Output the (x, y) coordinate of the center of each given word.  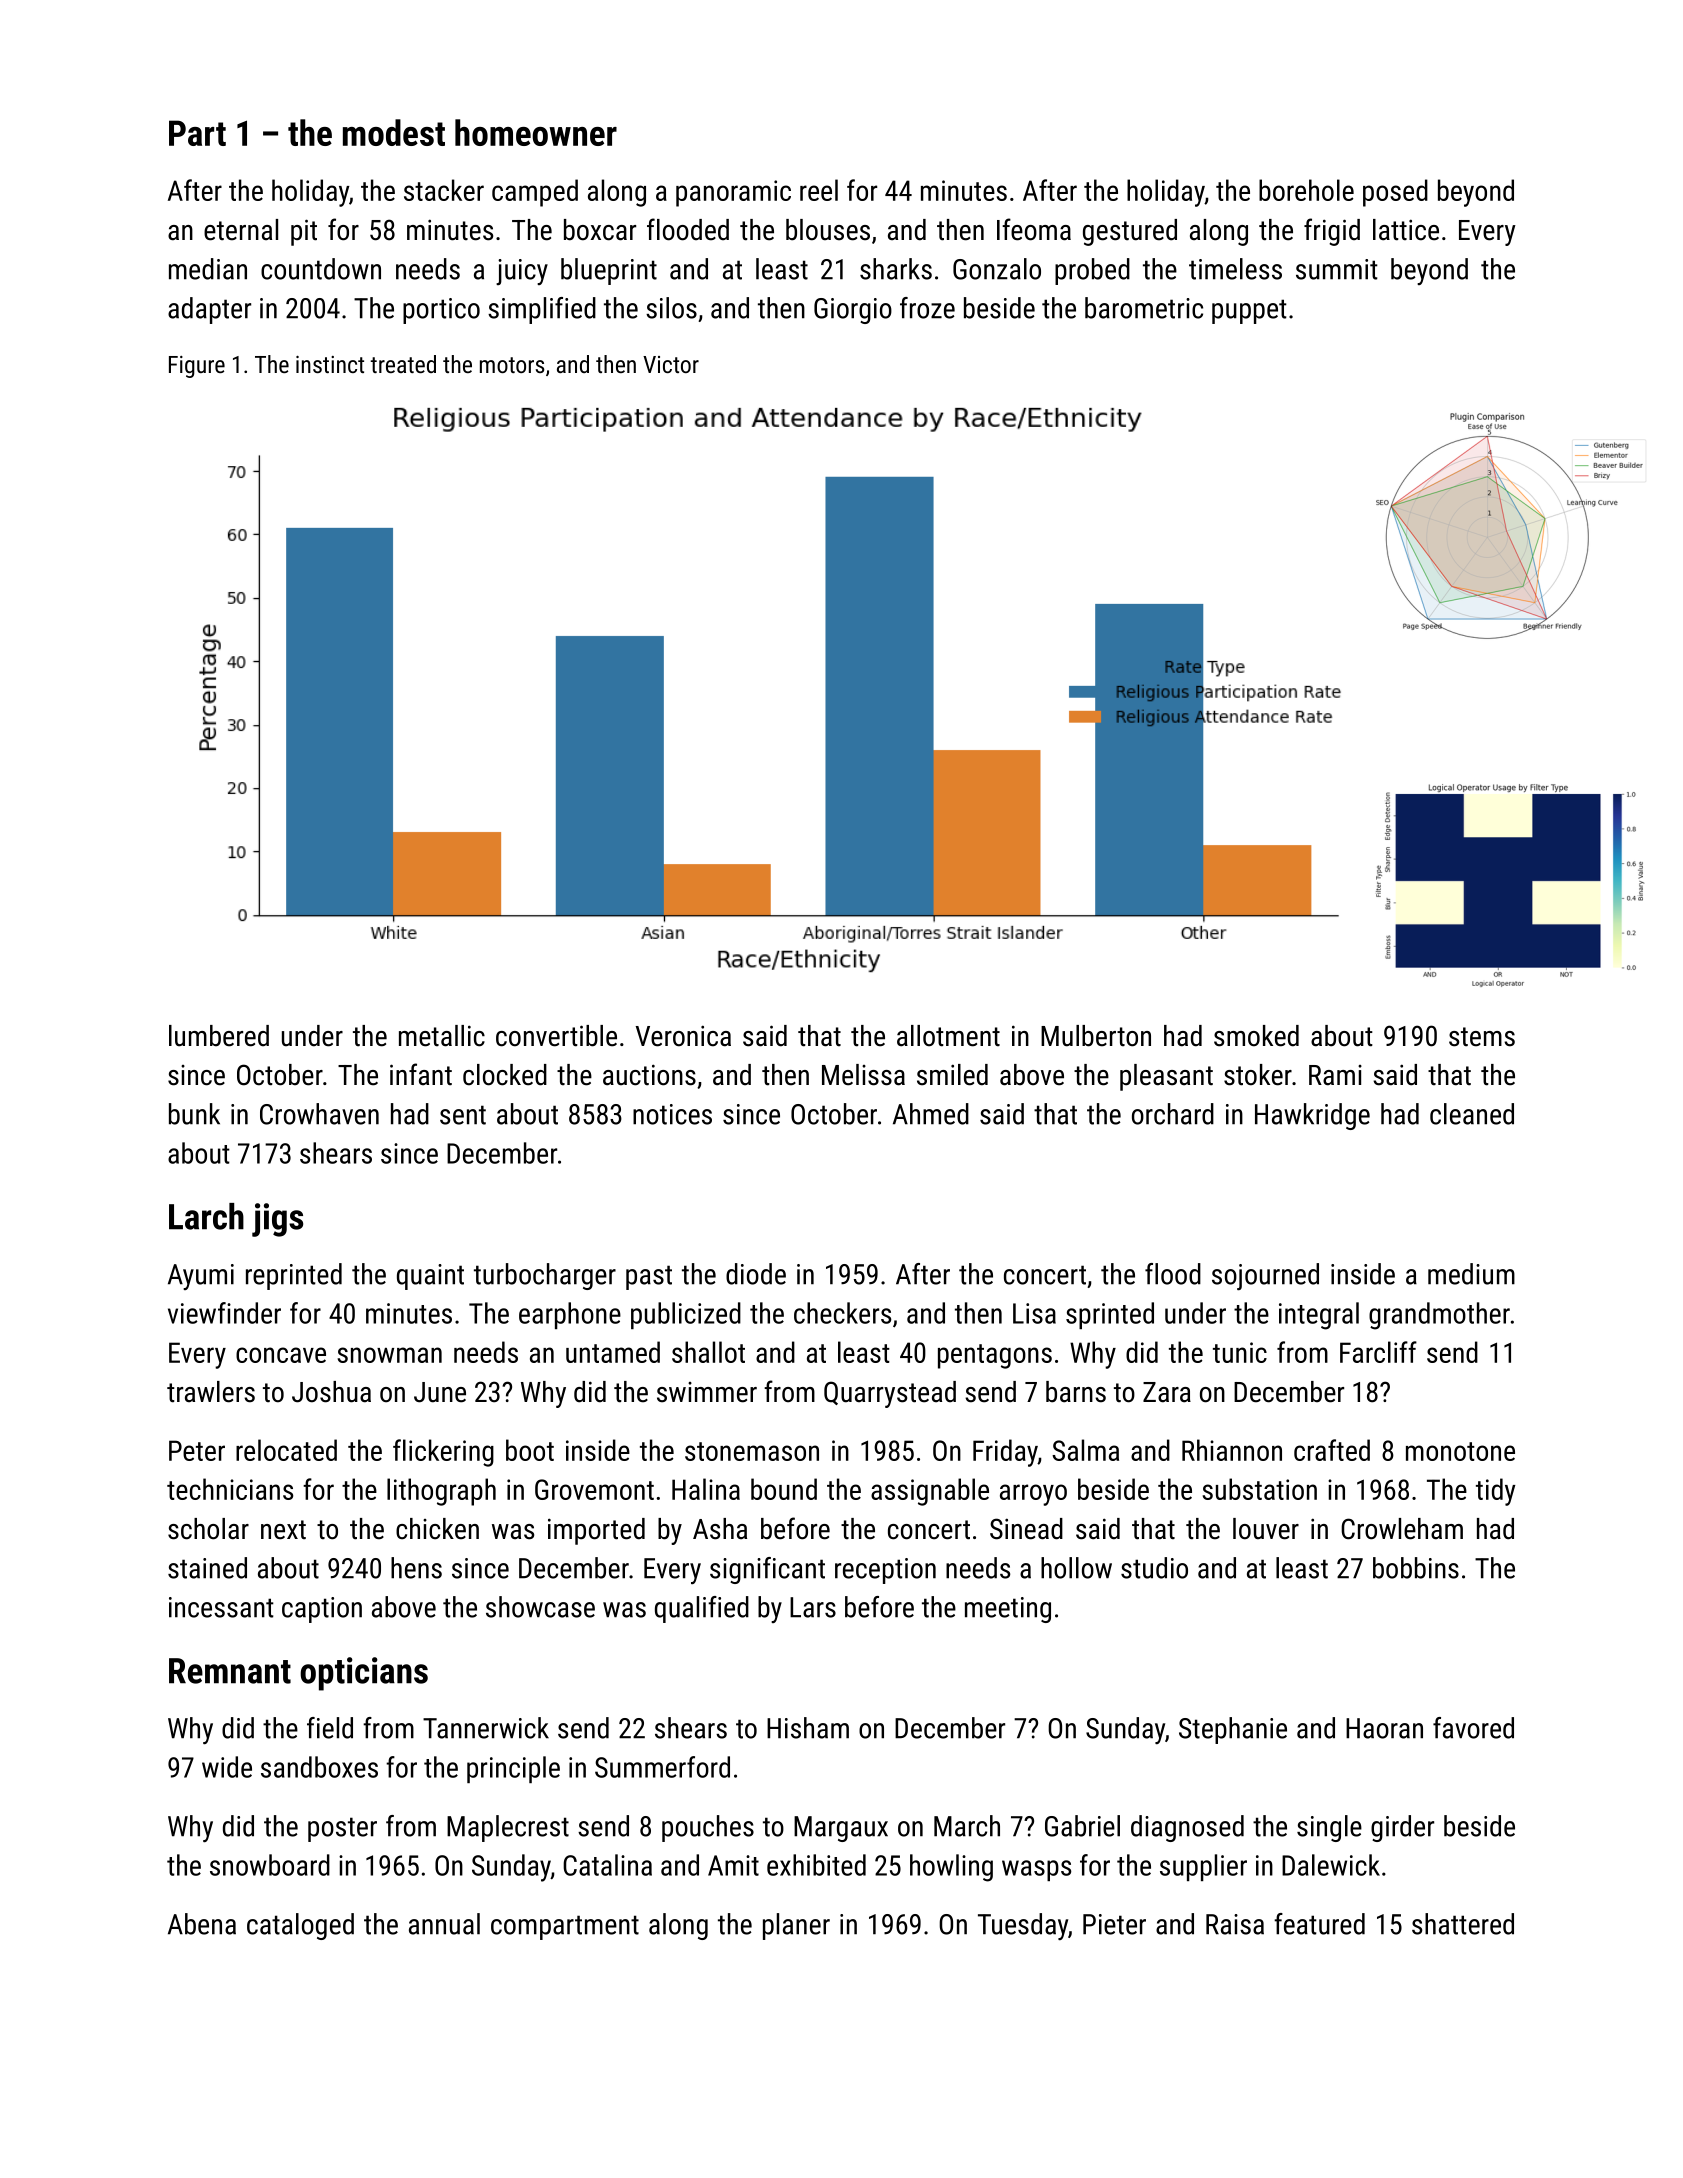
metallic (442, 1036)
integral (1319, 1316)
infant (421, 1074)
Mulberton (1096, 1036)
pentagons (995, 1356)
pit (304, 232)
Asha (720, 1529)
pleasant (1166, 1077)
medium (1471, 1274)
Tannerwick (486, 1728)
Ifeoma (1034, 229)
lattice (1406, 230)
